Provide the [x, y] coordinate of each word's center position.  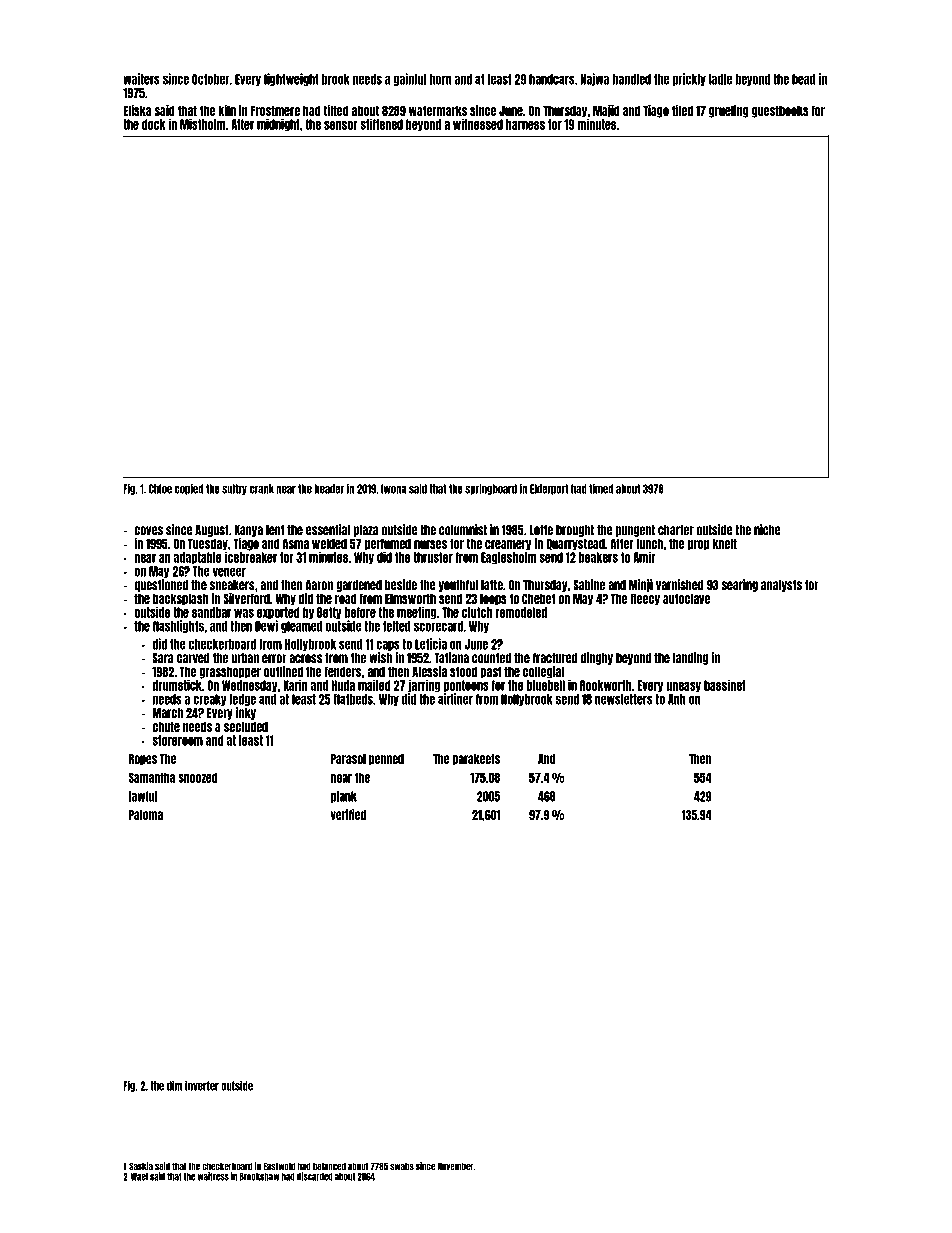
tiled [682, 110]
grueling [729, 111]
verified [348, 814]
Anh [677, 699]
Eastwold [279, 1166]
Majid [606, 111]
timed [601, 488]
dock [154, 124]
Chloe [160, 489]
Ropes [143, 760]
